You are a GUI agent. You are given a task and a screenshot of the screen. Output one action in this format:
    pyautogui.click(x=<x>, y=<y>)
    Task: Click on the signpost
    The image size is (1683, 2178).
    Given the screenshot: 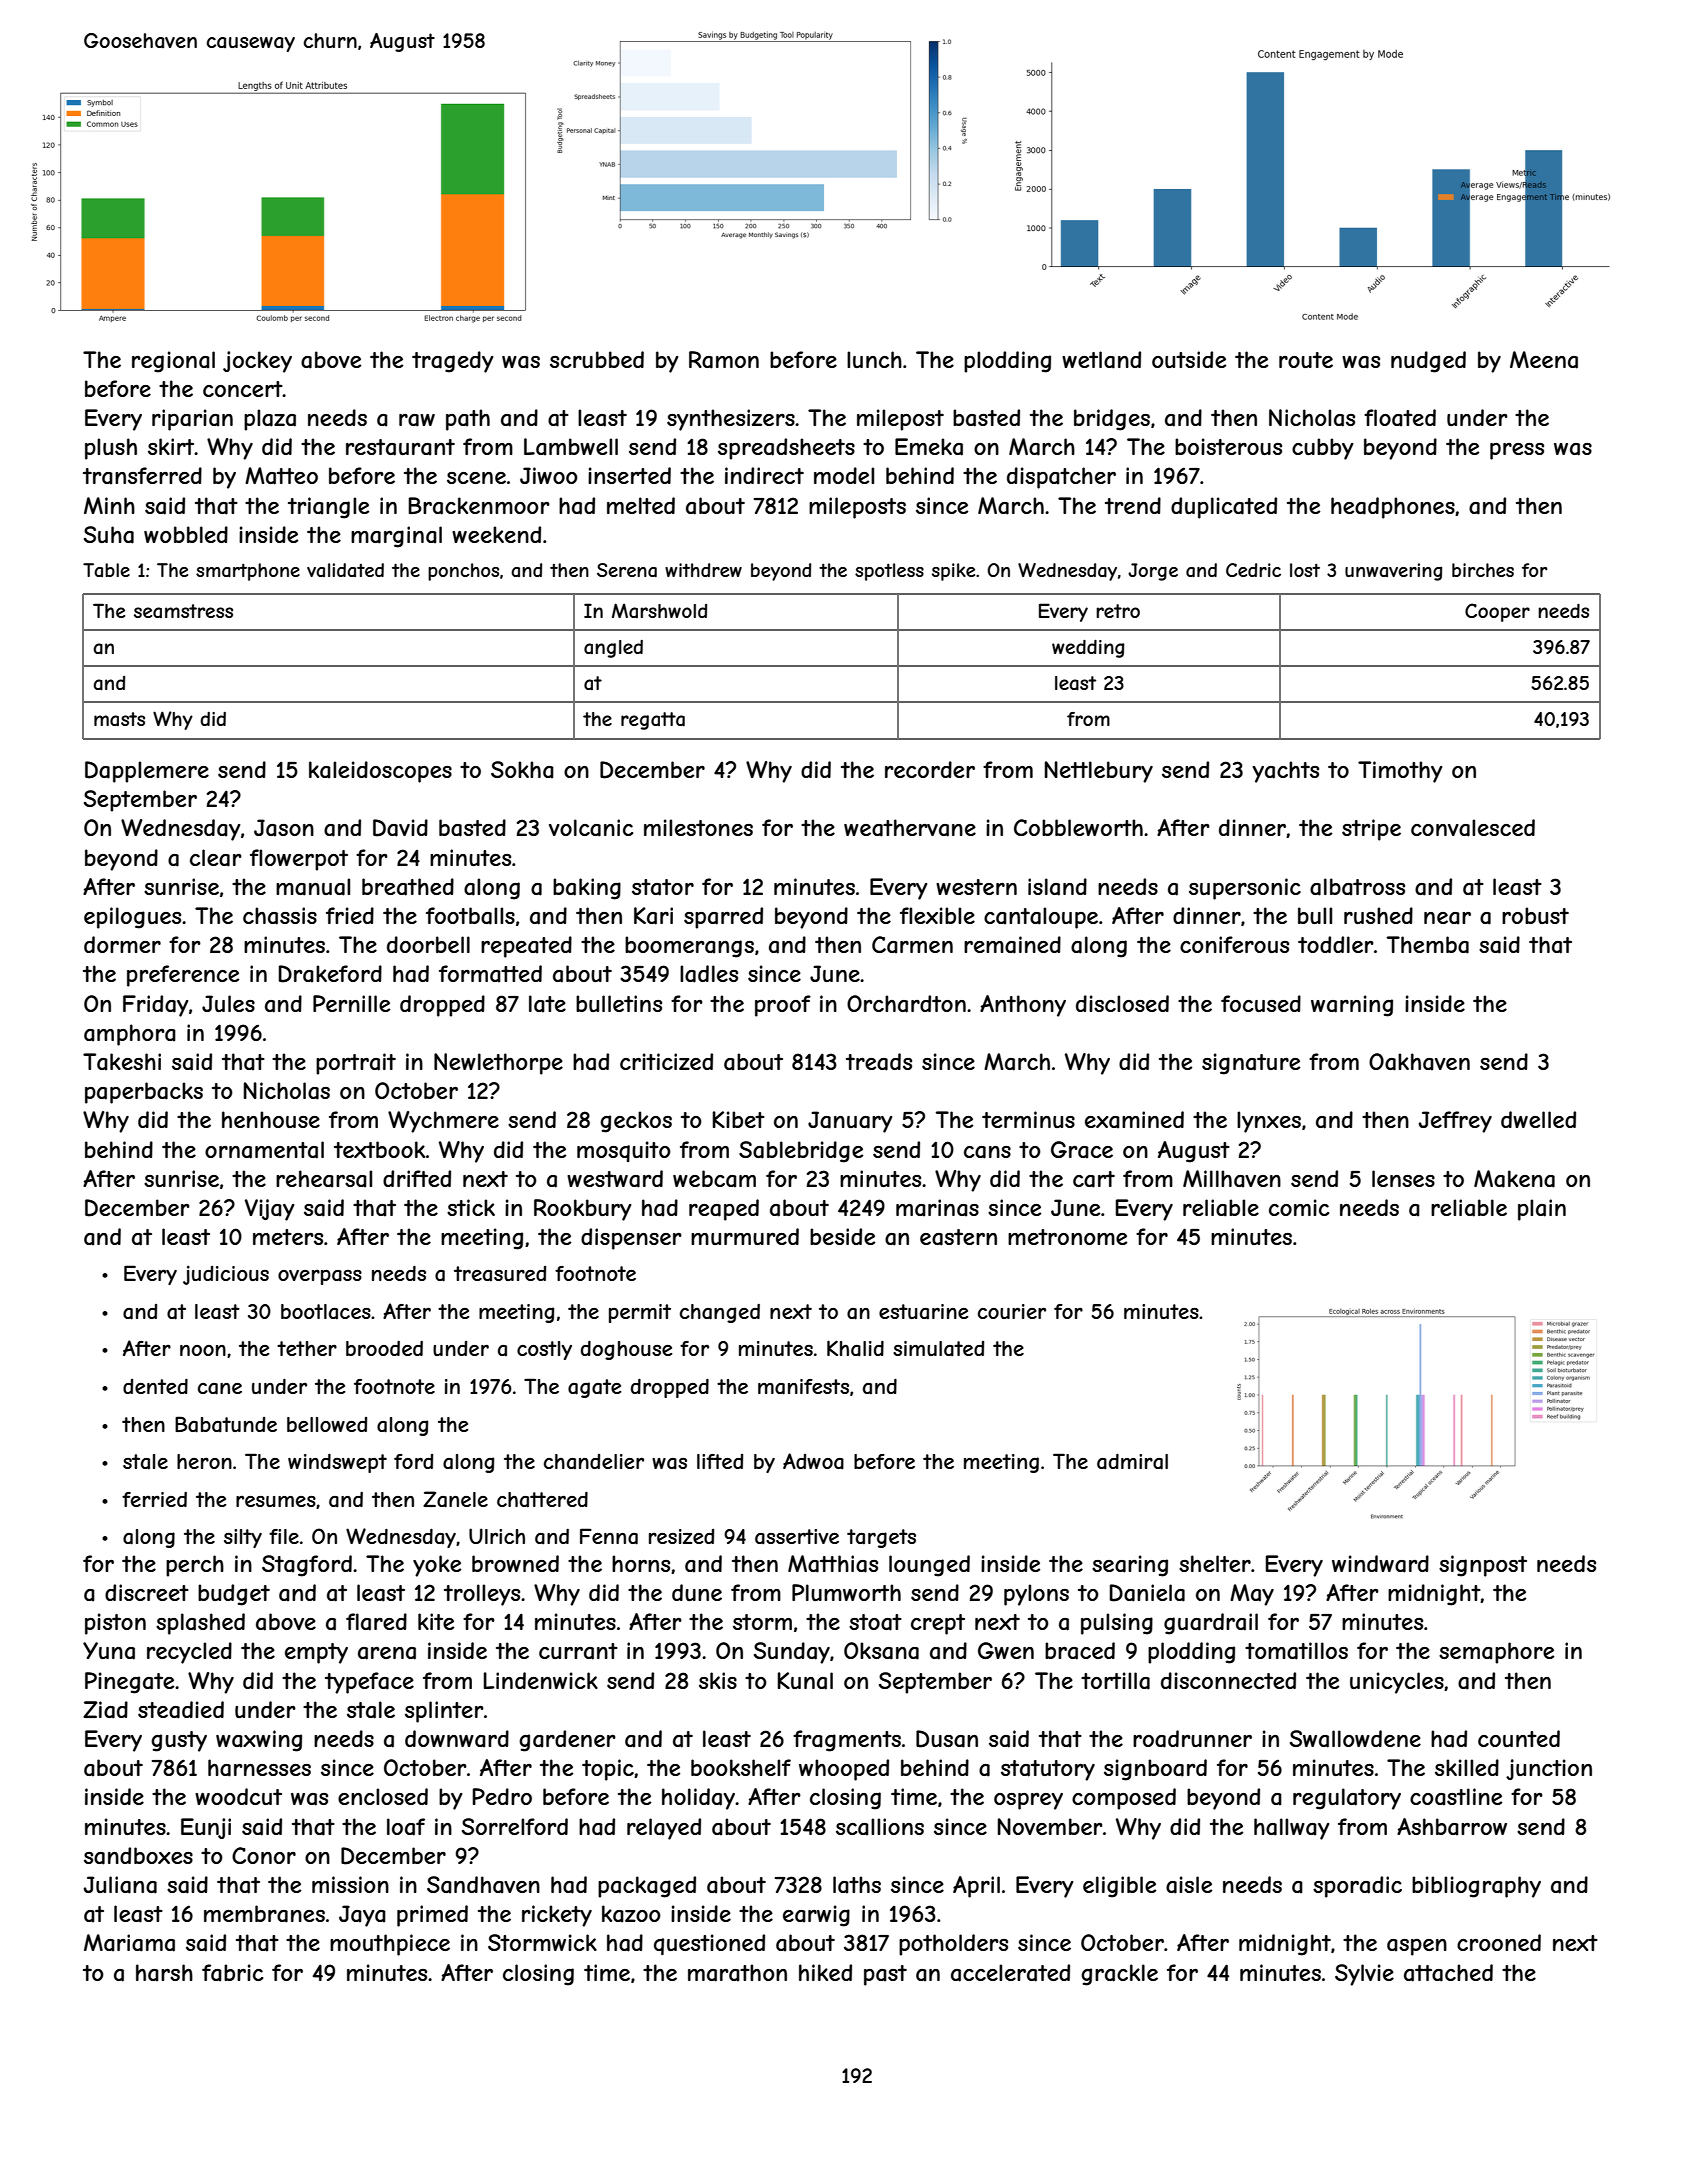 What is the action you would take?
    pyautogui.click(x=1483, y=1566)
